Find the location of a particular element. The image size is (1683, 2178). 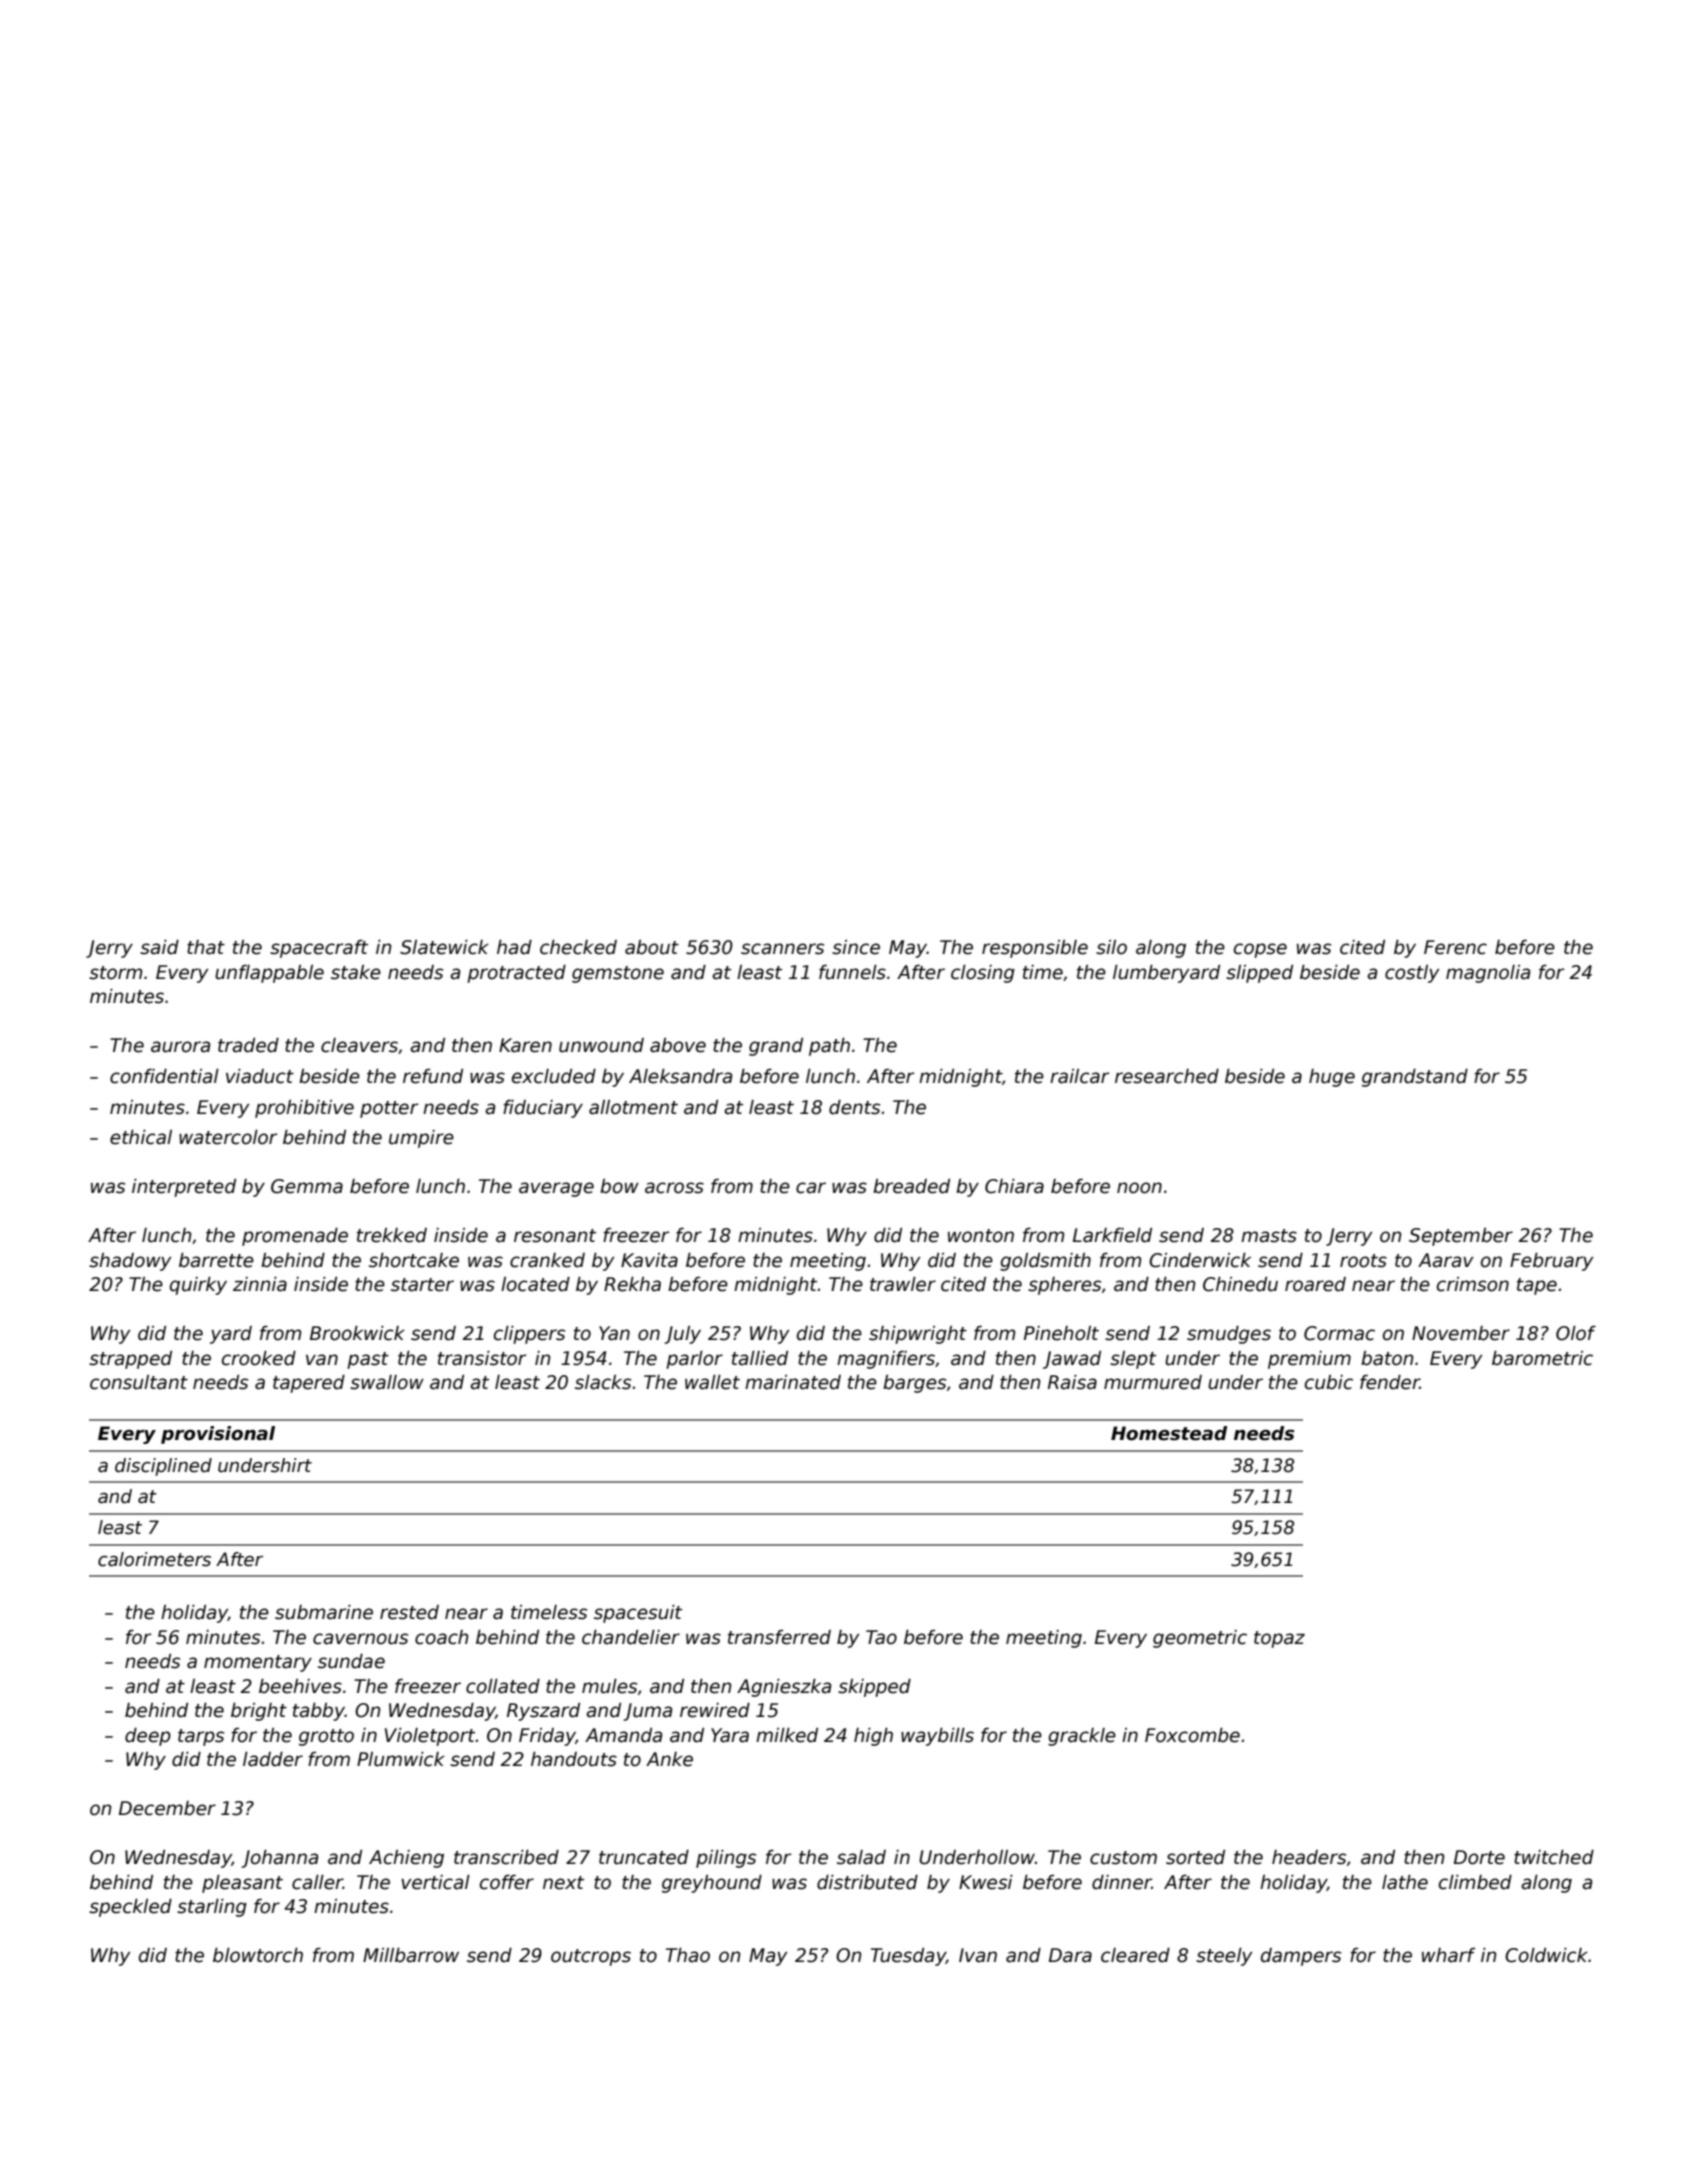

storm is located at coordinates (115, 973).
